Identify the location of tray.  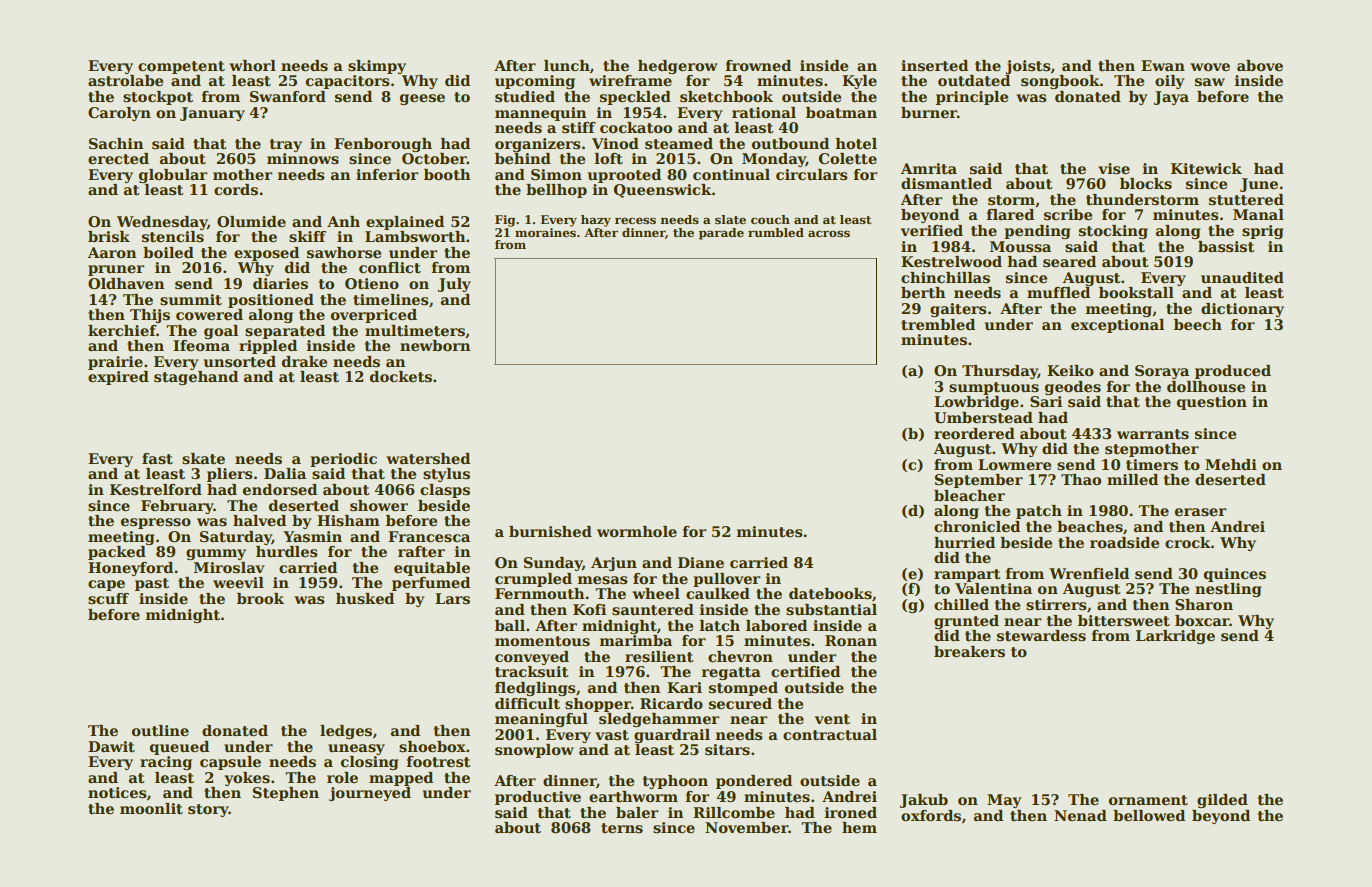
(286, 145).
